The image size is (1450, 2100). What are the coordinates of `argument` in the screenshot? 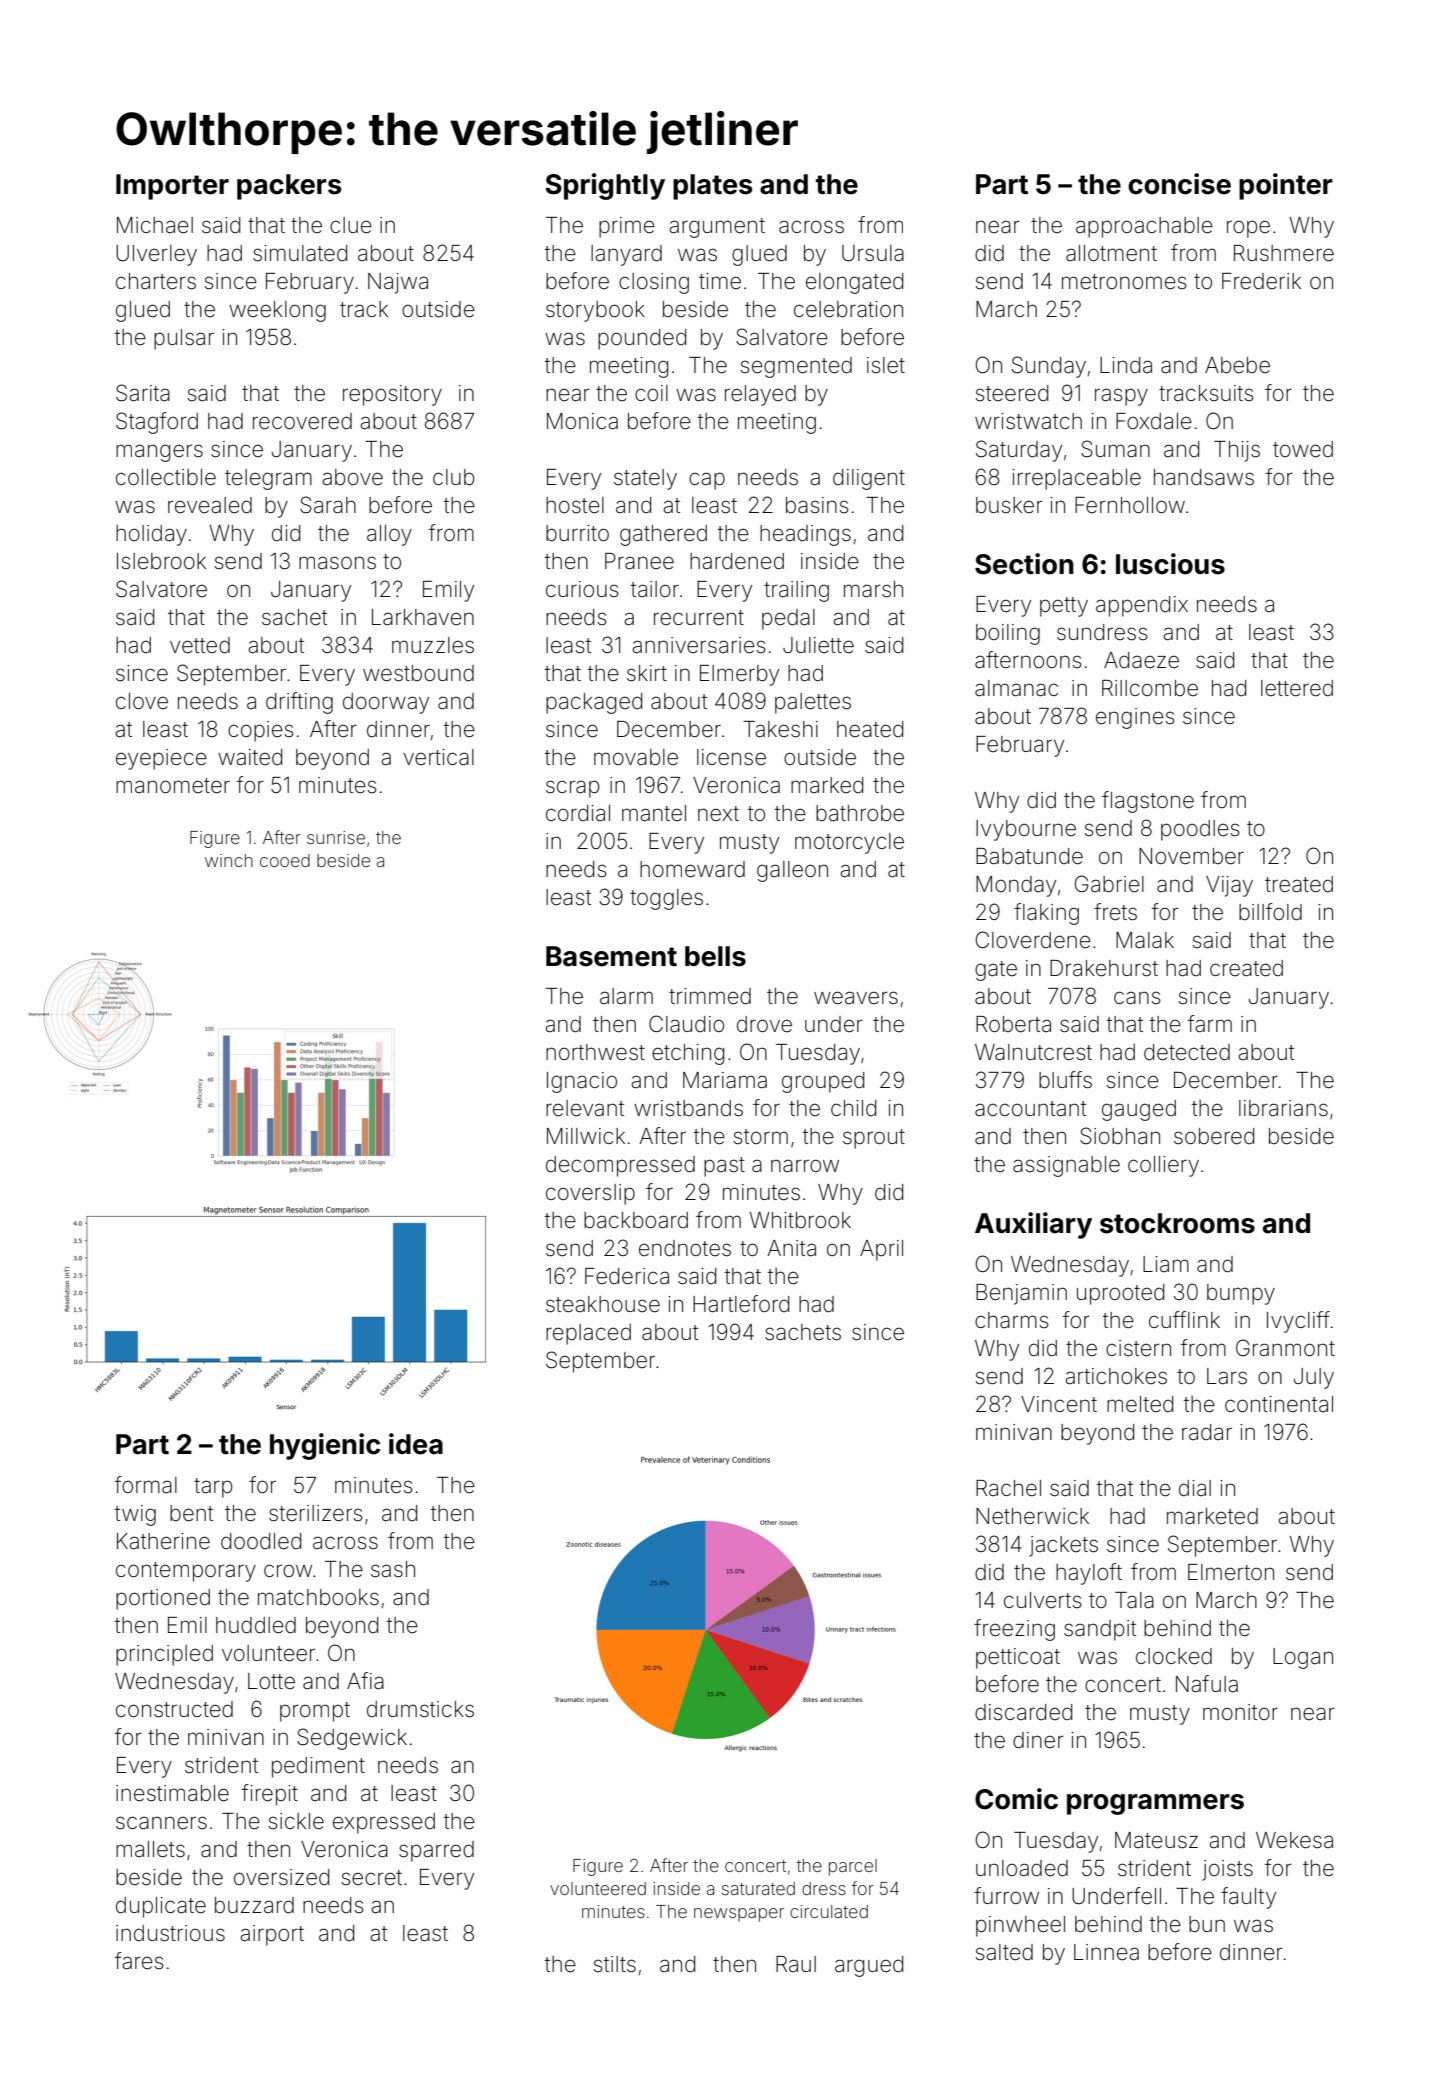 It's located at (717, 228).
